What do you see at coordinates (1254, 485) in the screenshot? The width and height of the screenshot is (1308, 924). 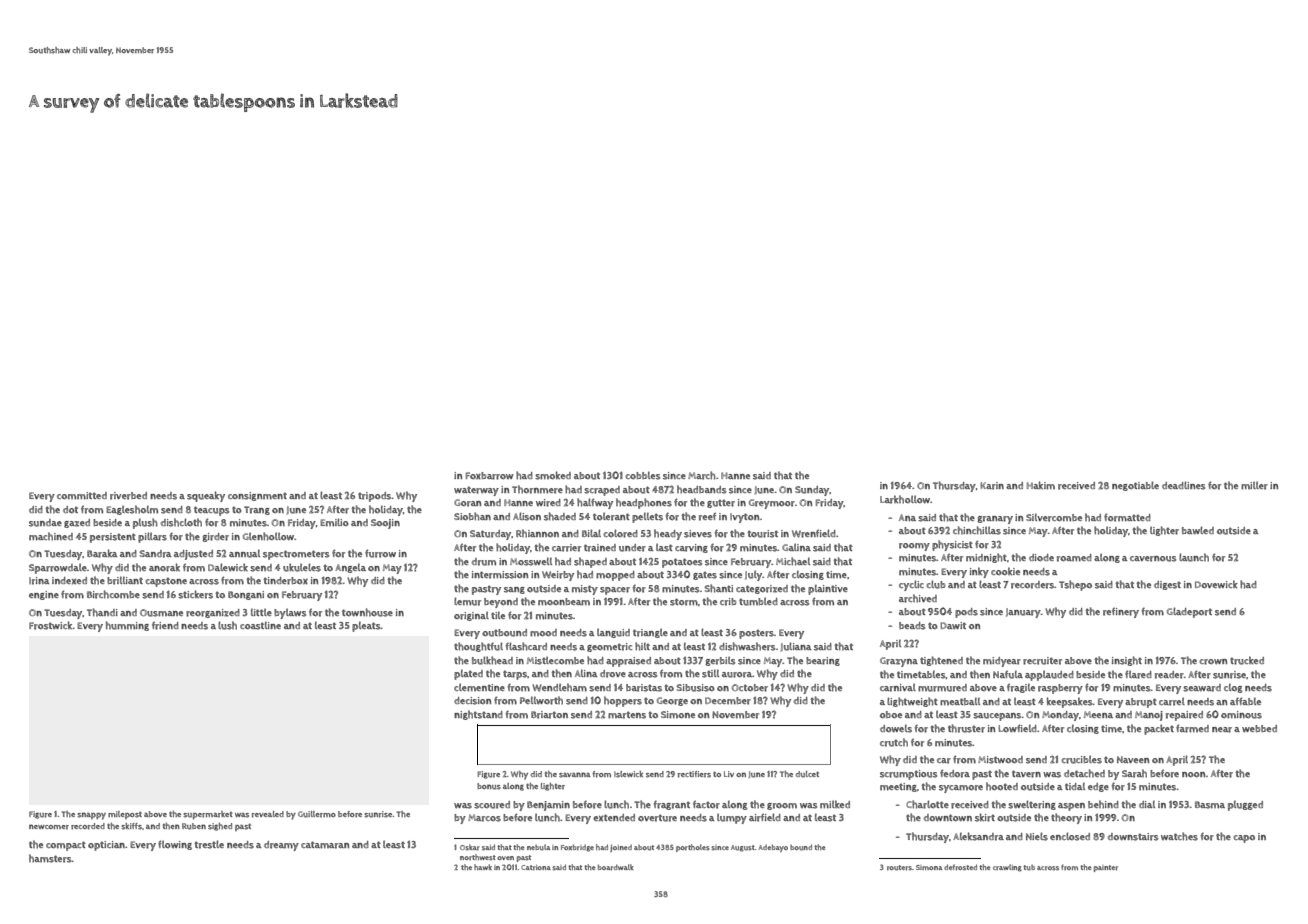 I see `miller` at bounding box center [1254, 485].
